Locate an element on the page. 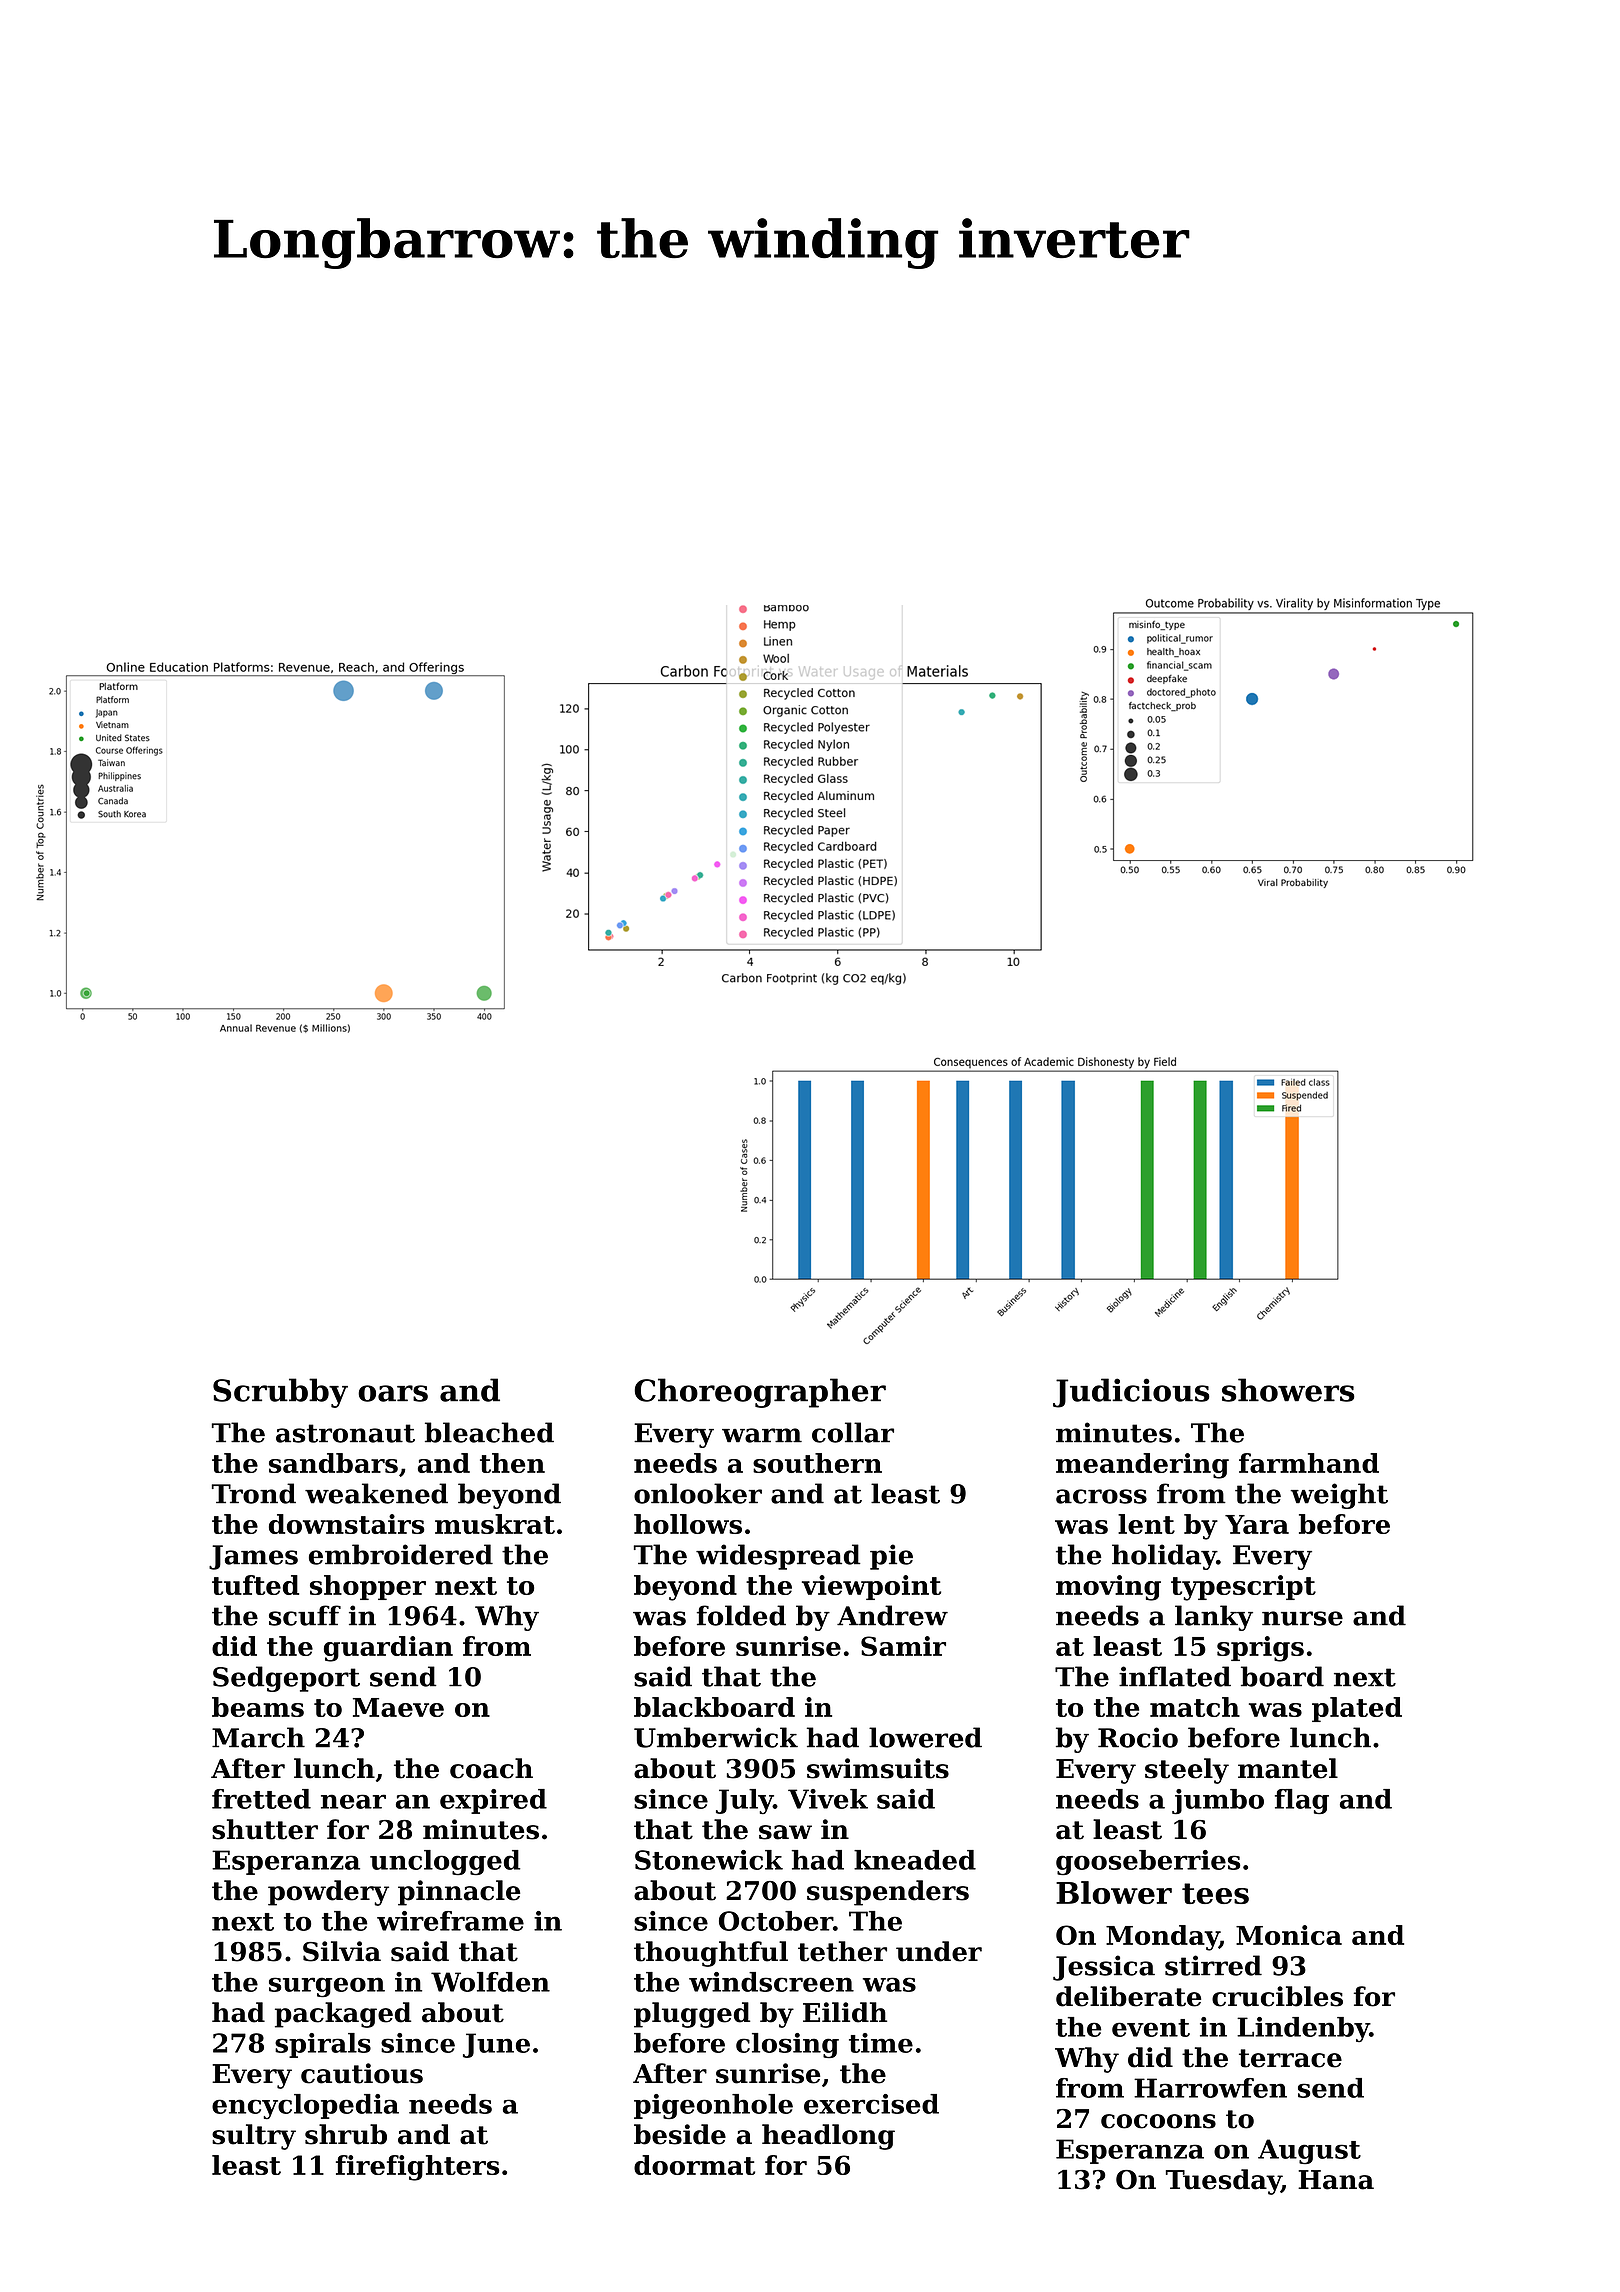  sultry is located at coordinates (254, 2137).
